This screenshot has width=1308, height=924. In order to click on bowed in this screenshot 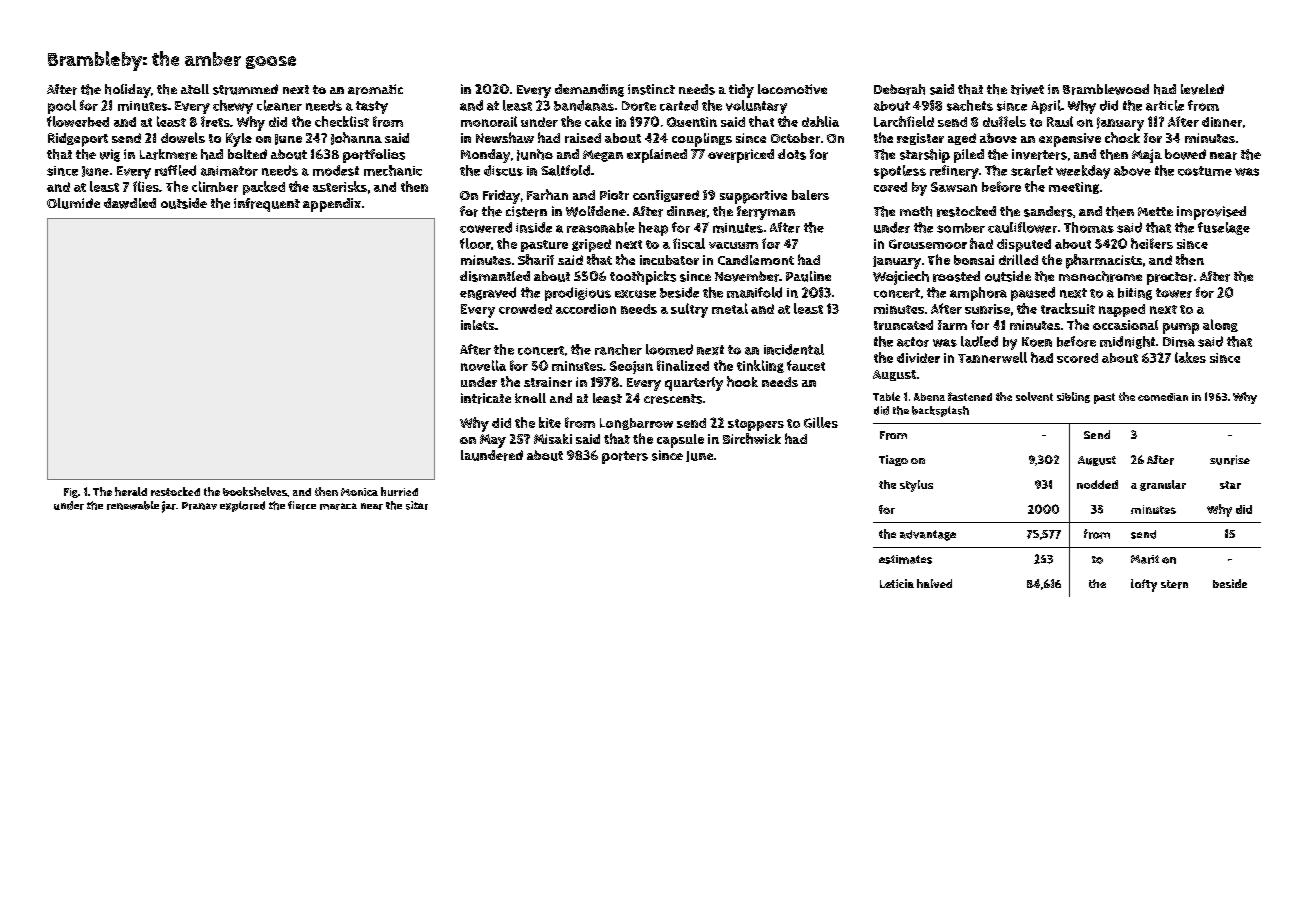, I will do `click(1185, 154)`.
